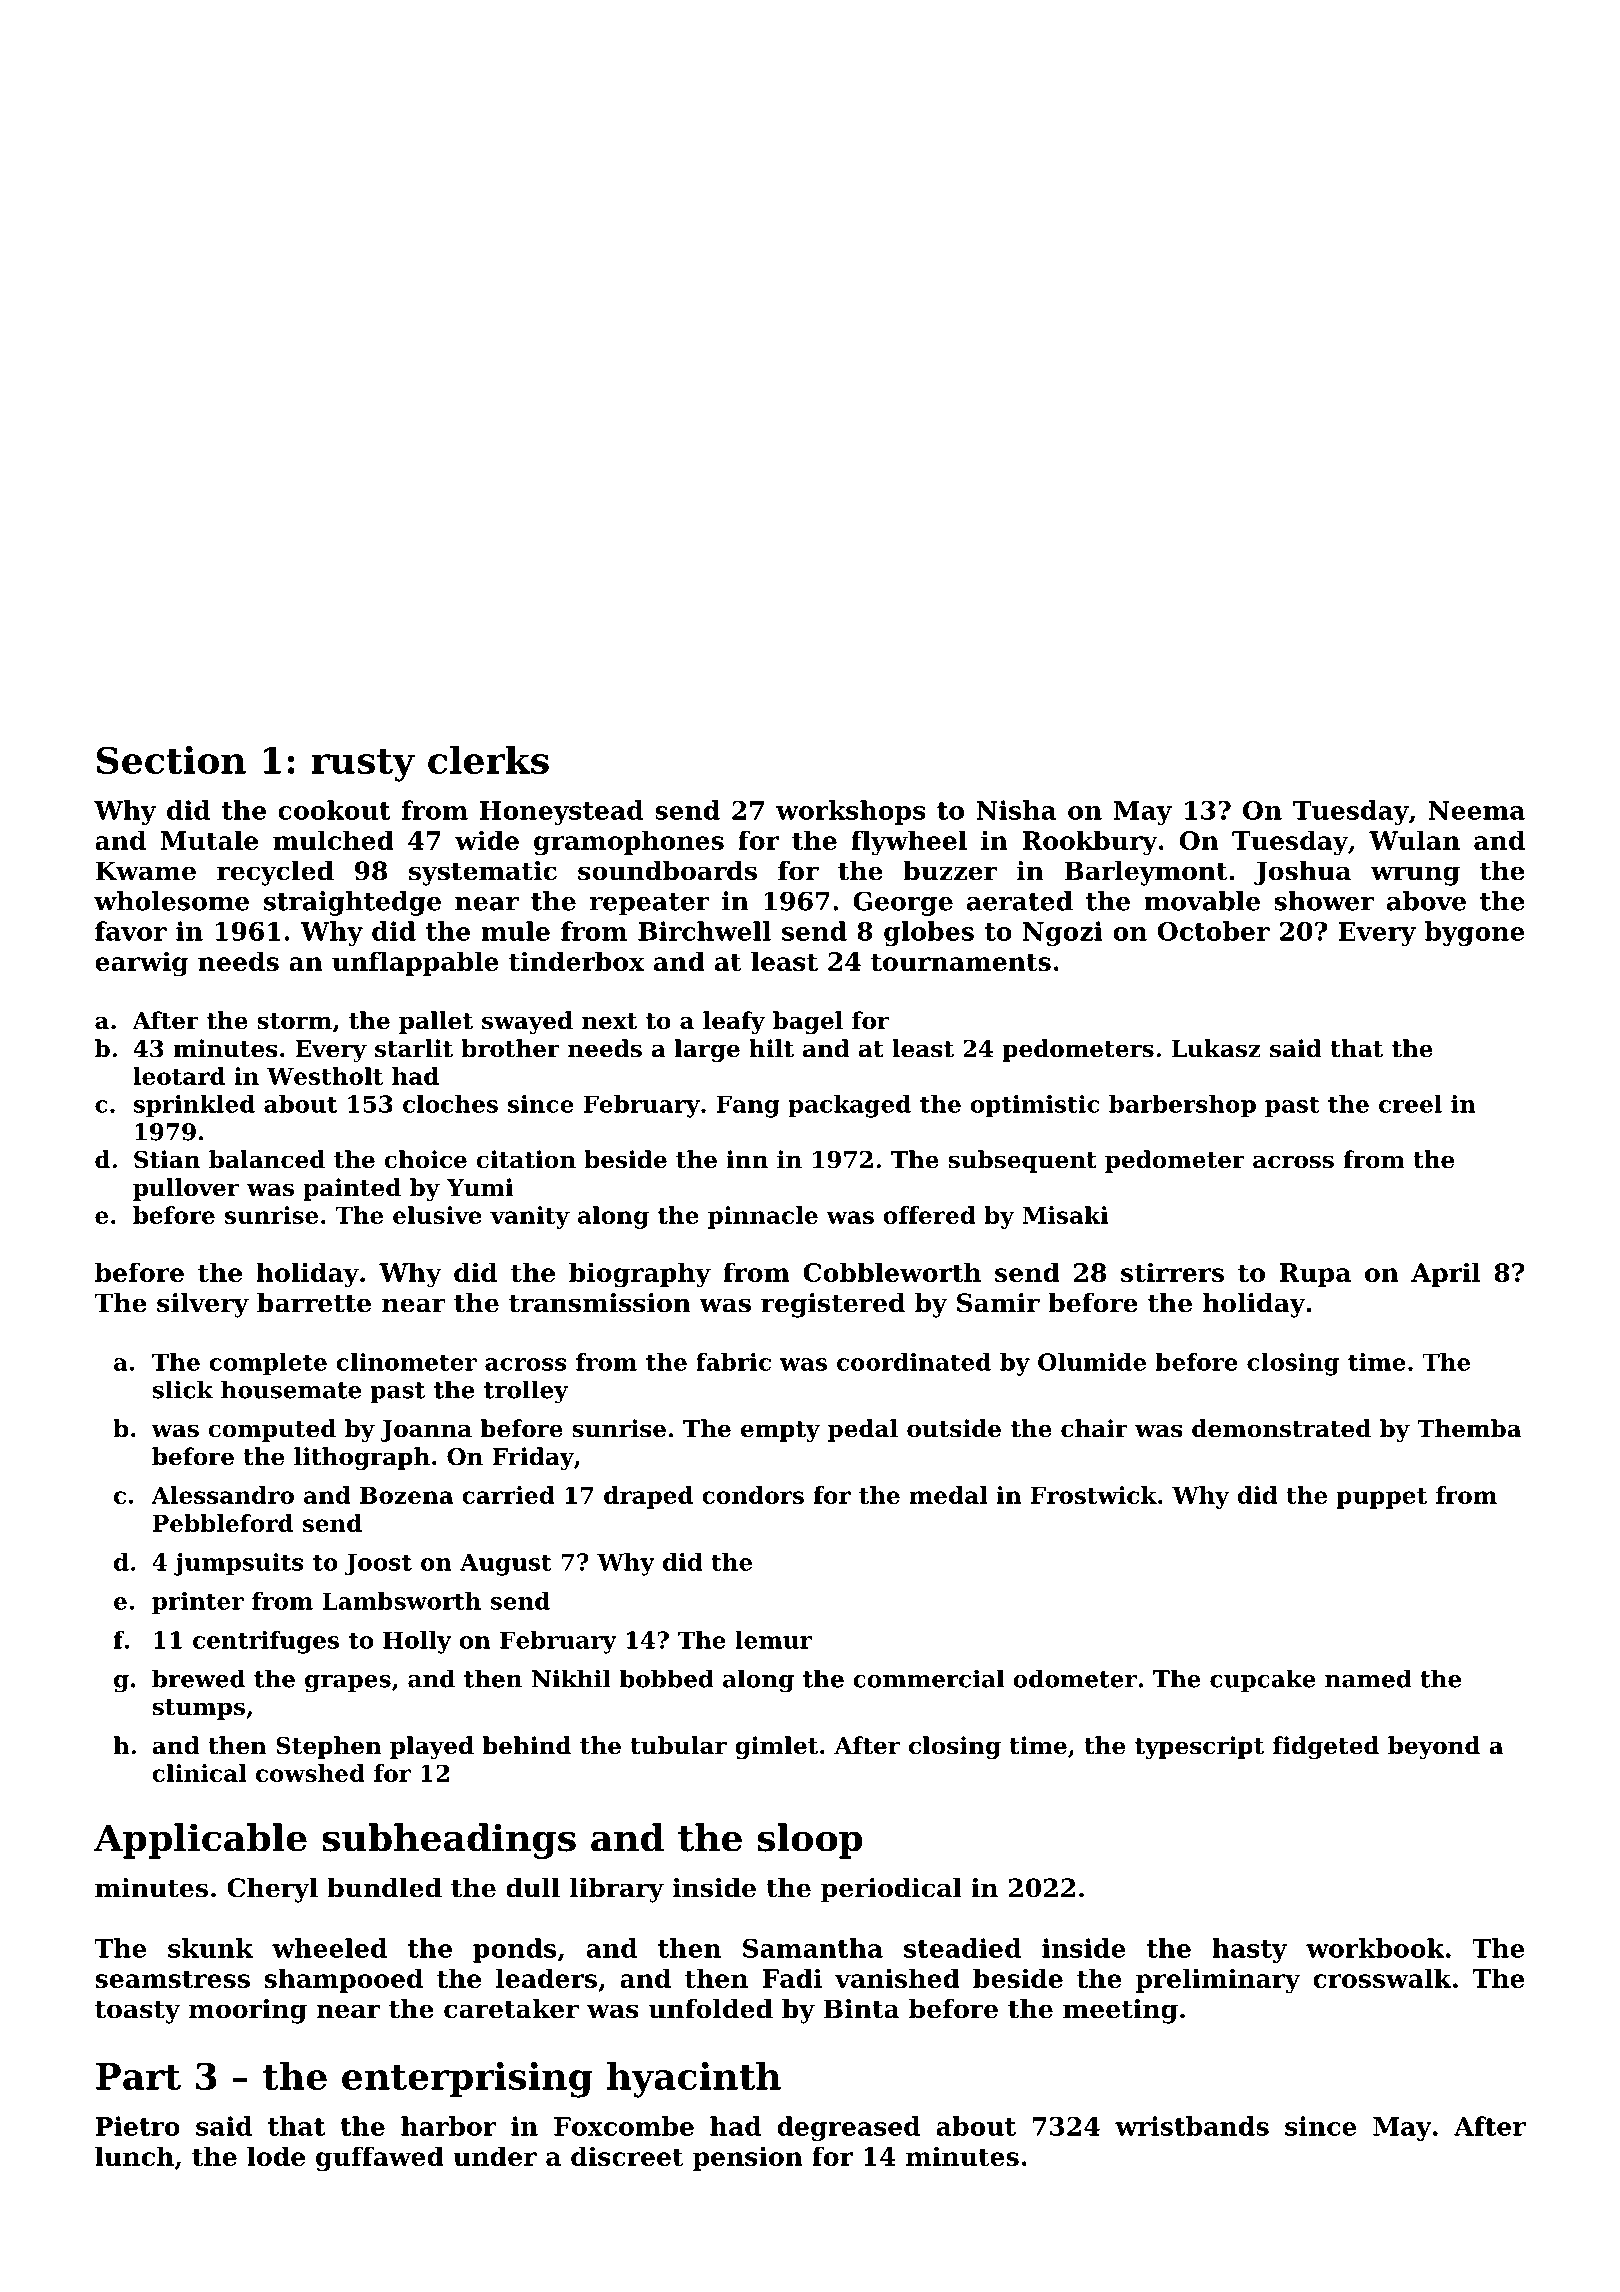 Image resolution: width=1620 pixels, height=2292 pixels. Describe the element at coordinates (425, 1159) in the document. I see `choice` at that location.
